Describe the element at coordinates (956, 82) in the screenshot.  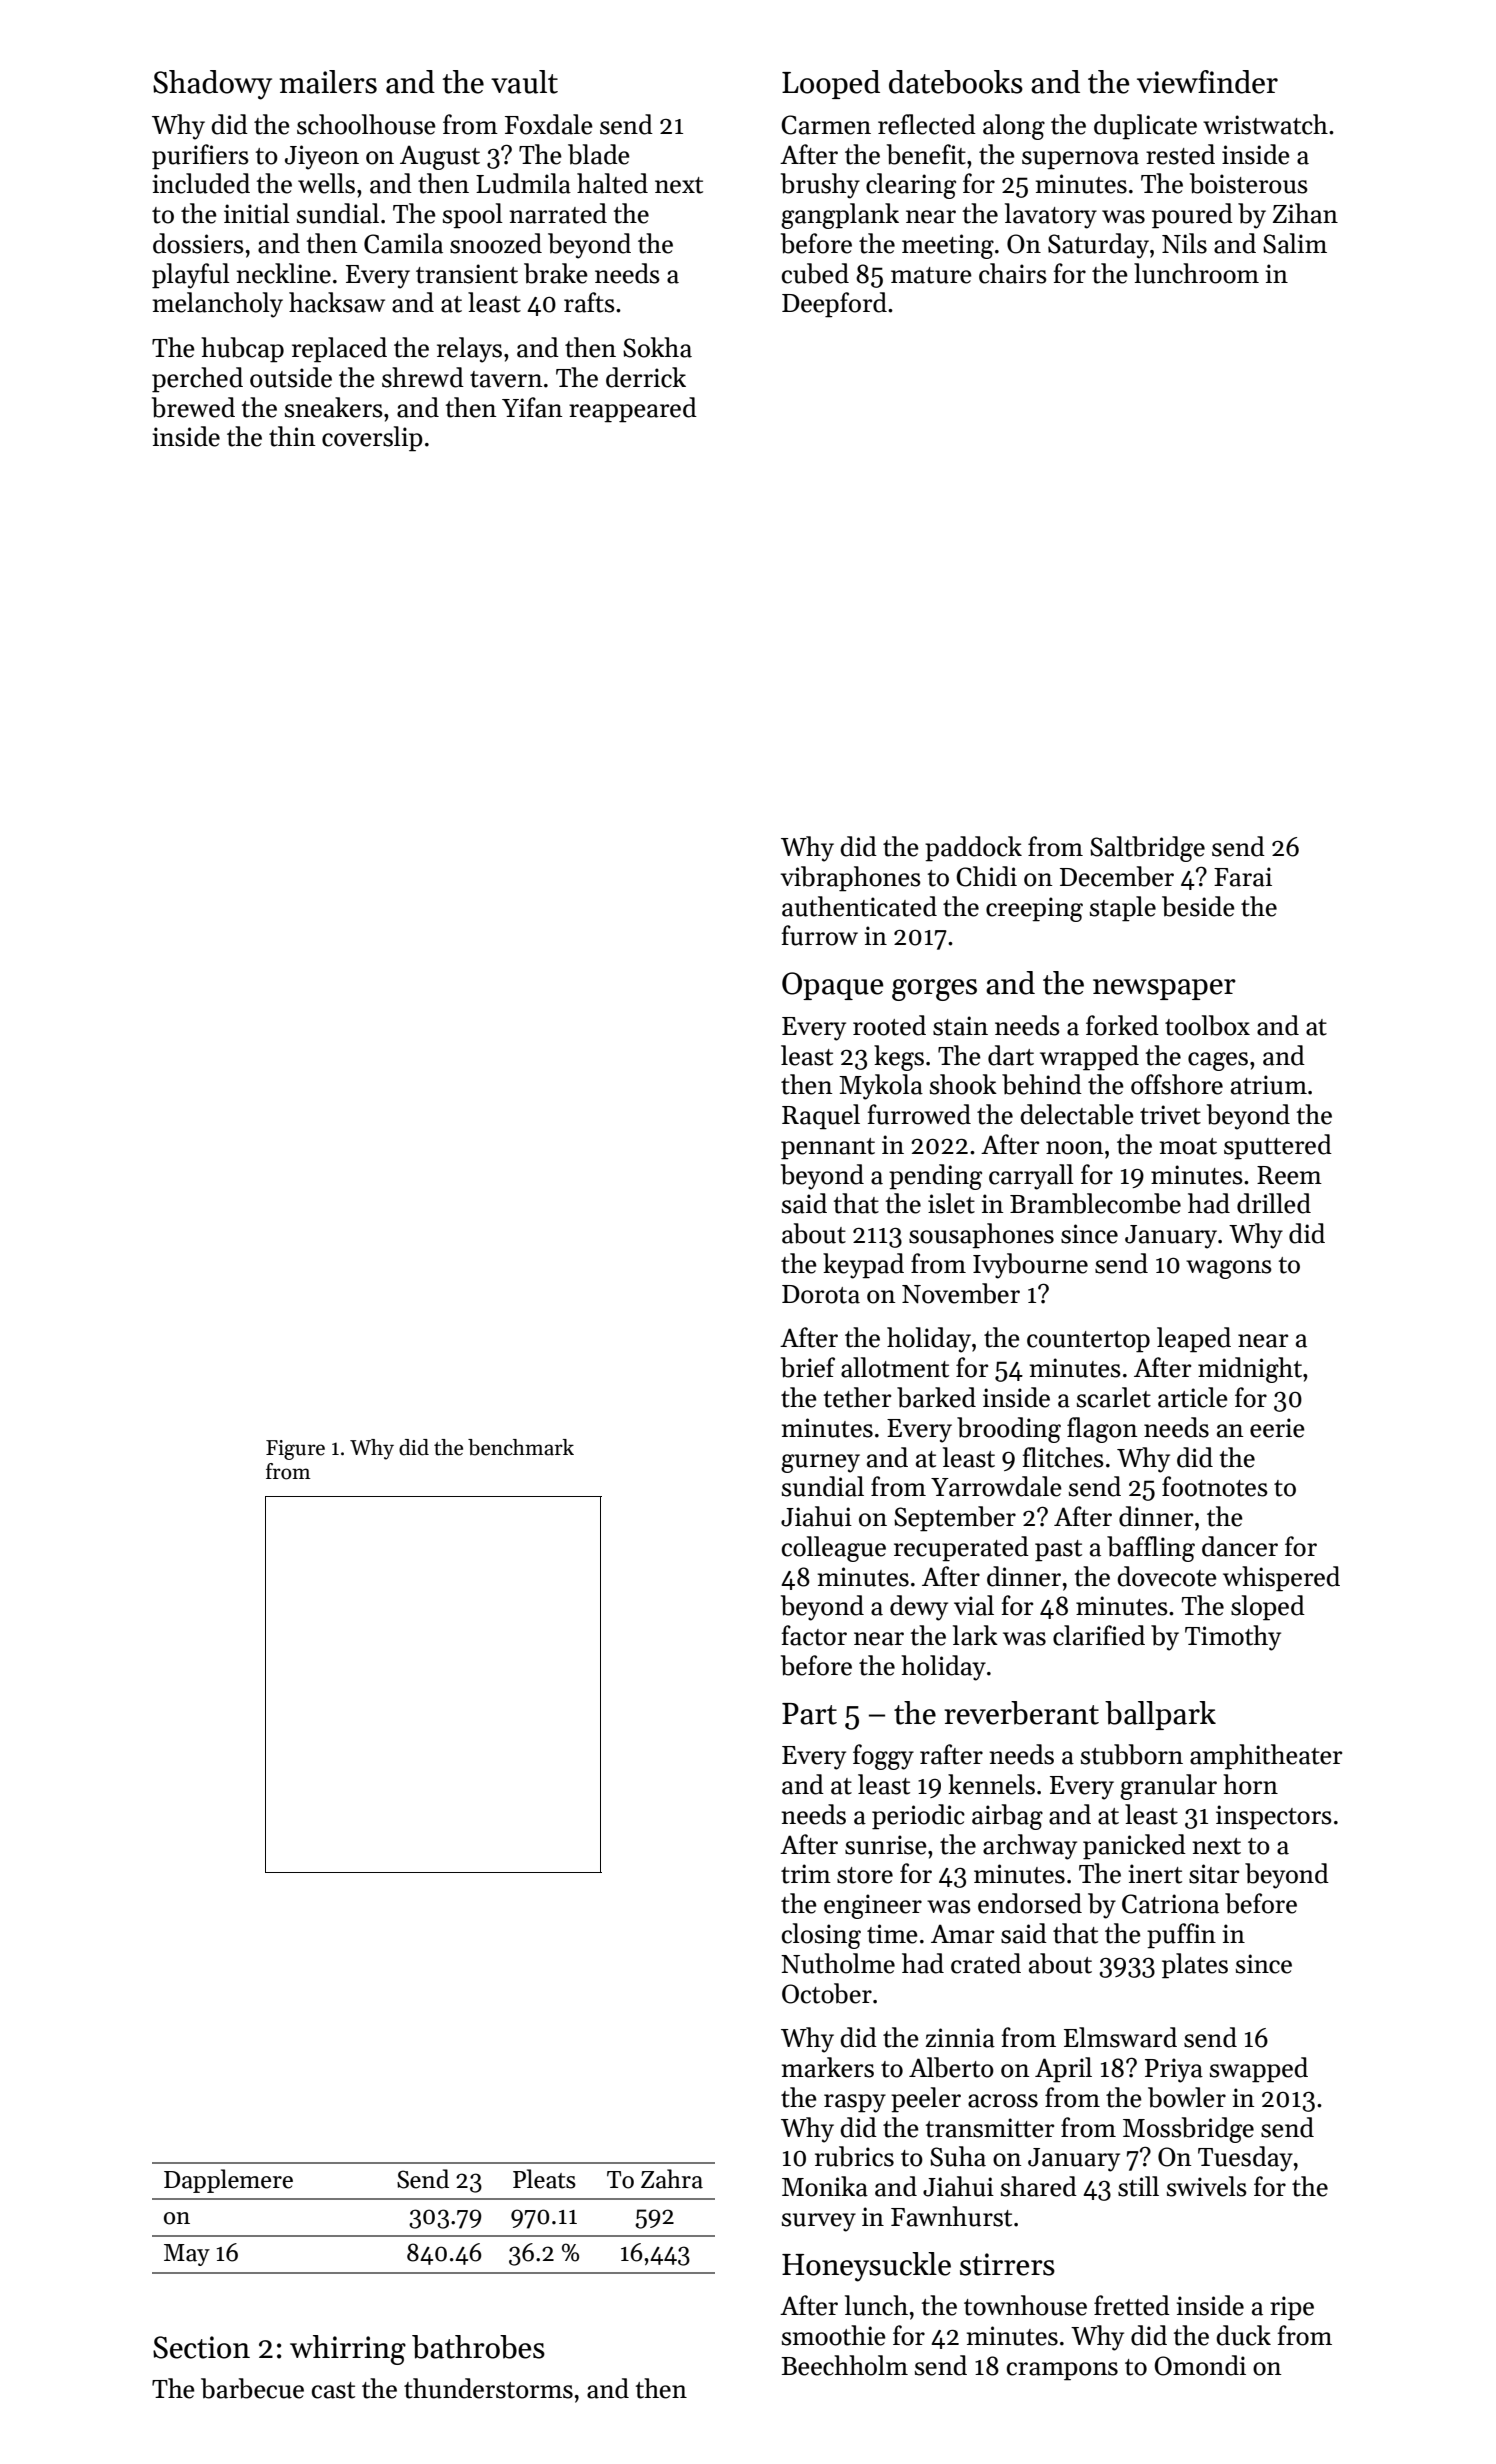
I see `datebooks` at that location.
